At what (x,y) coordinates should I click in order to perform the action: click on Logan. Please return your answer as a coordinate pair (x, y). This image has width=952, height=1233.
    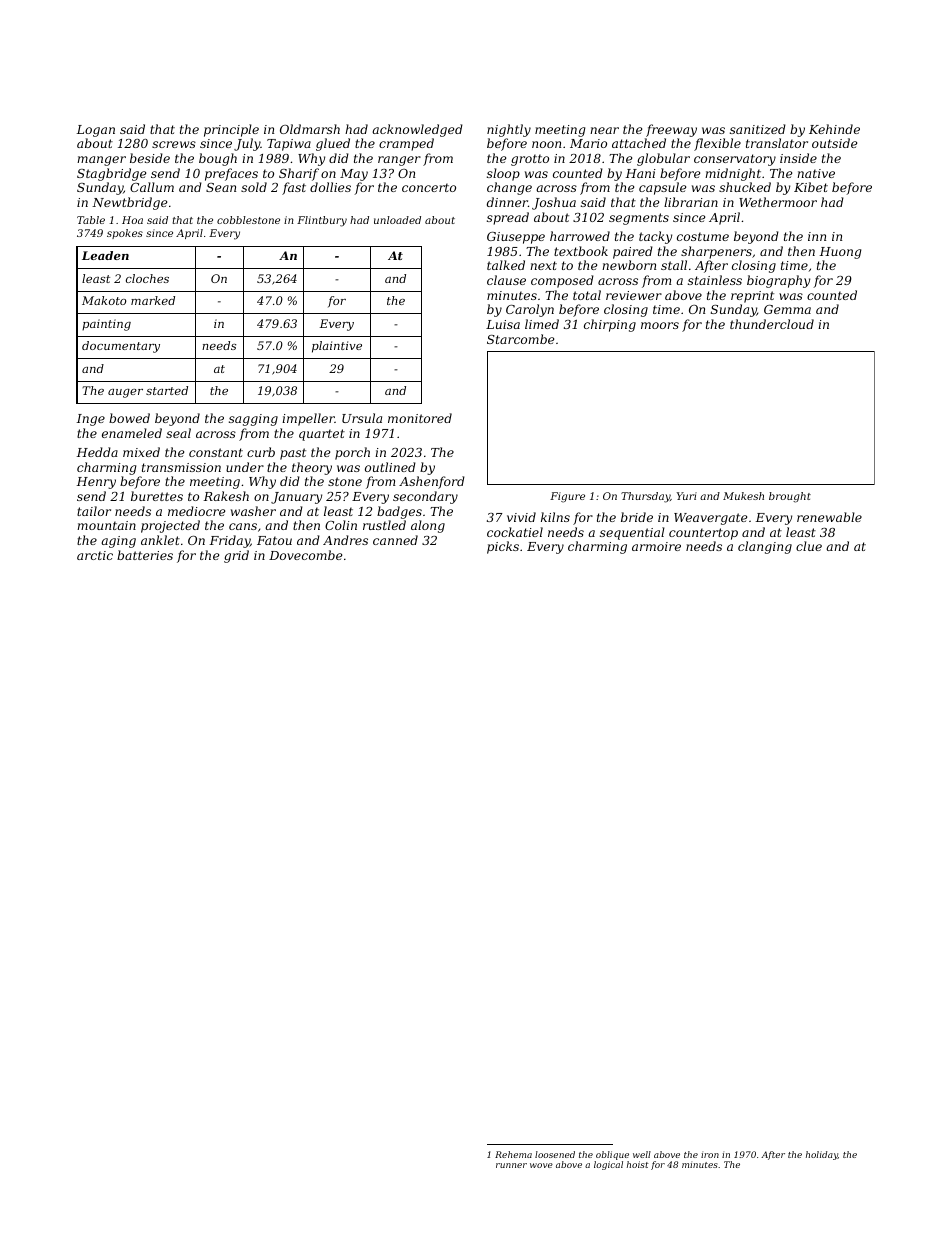
    Looking at the image, I should click on (95, 131).
